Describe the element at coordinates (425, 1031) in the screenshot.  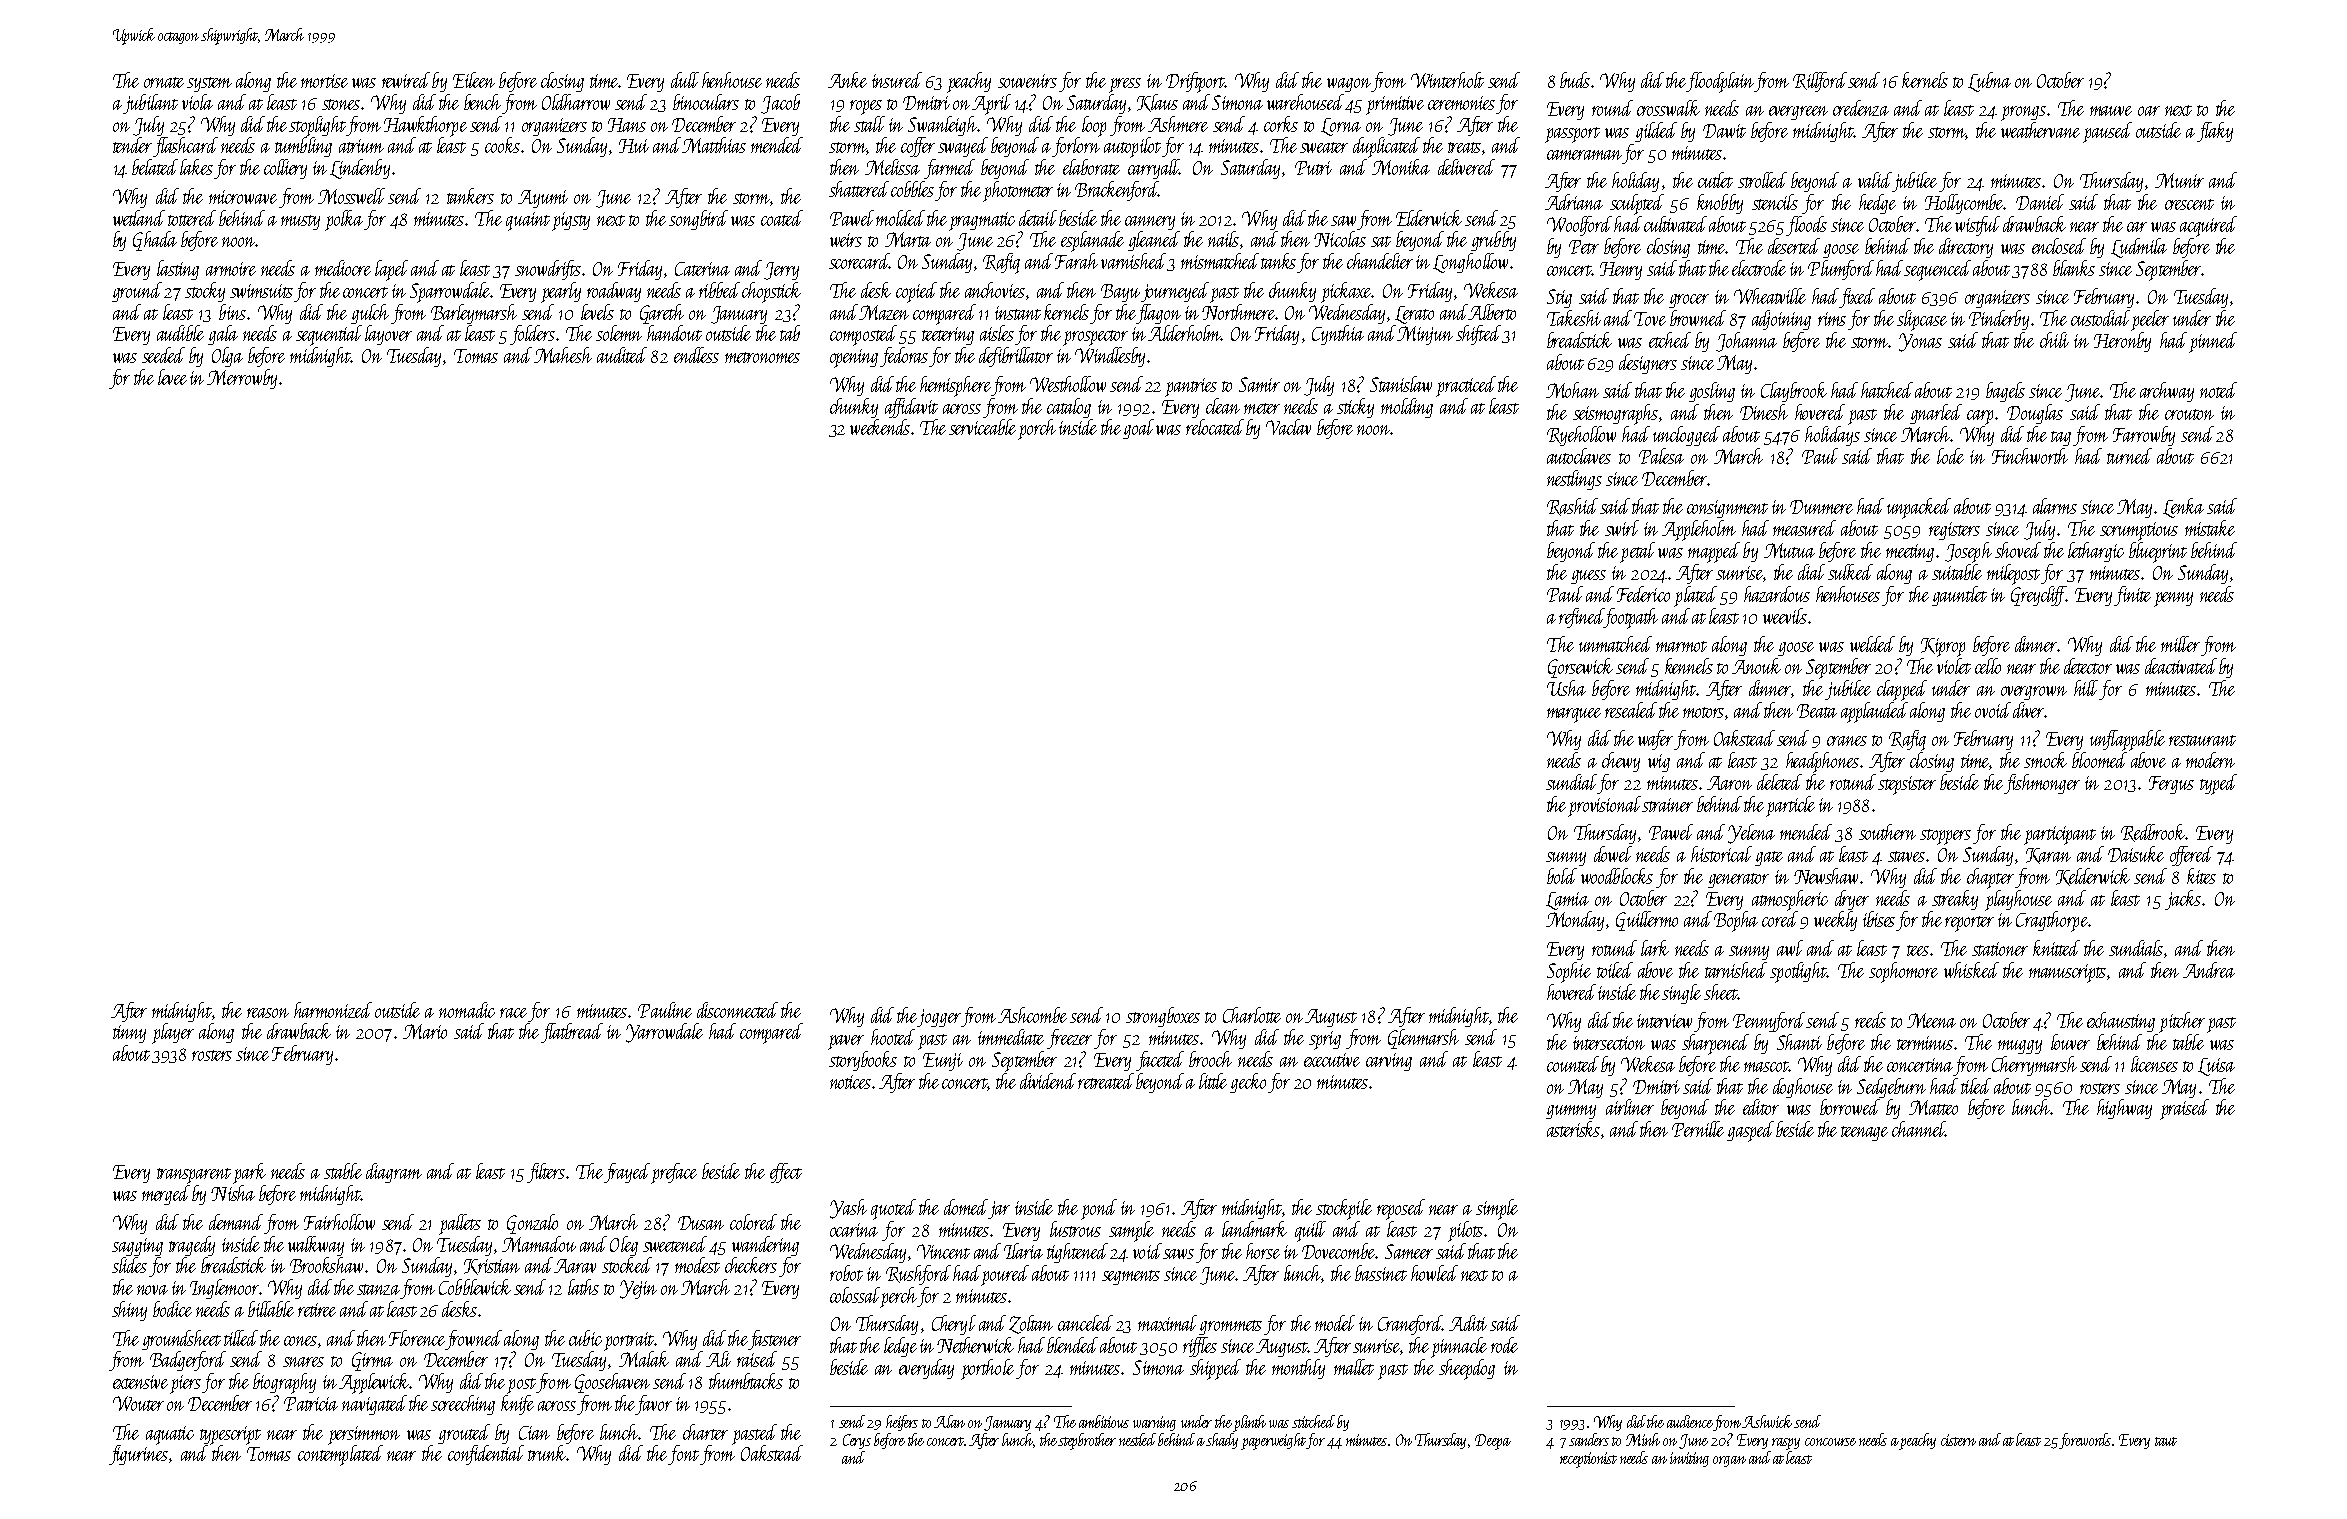
I see `Mario` at that location.
